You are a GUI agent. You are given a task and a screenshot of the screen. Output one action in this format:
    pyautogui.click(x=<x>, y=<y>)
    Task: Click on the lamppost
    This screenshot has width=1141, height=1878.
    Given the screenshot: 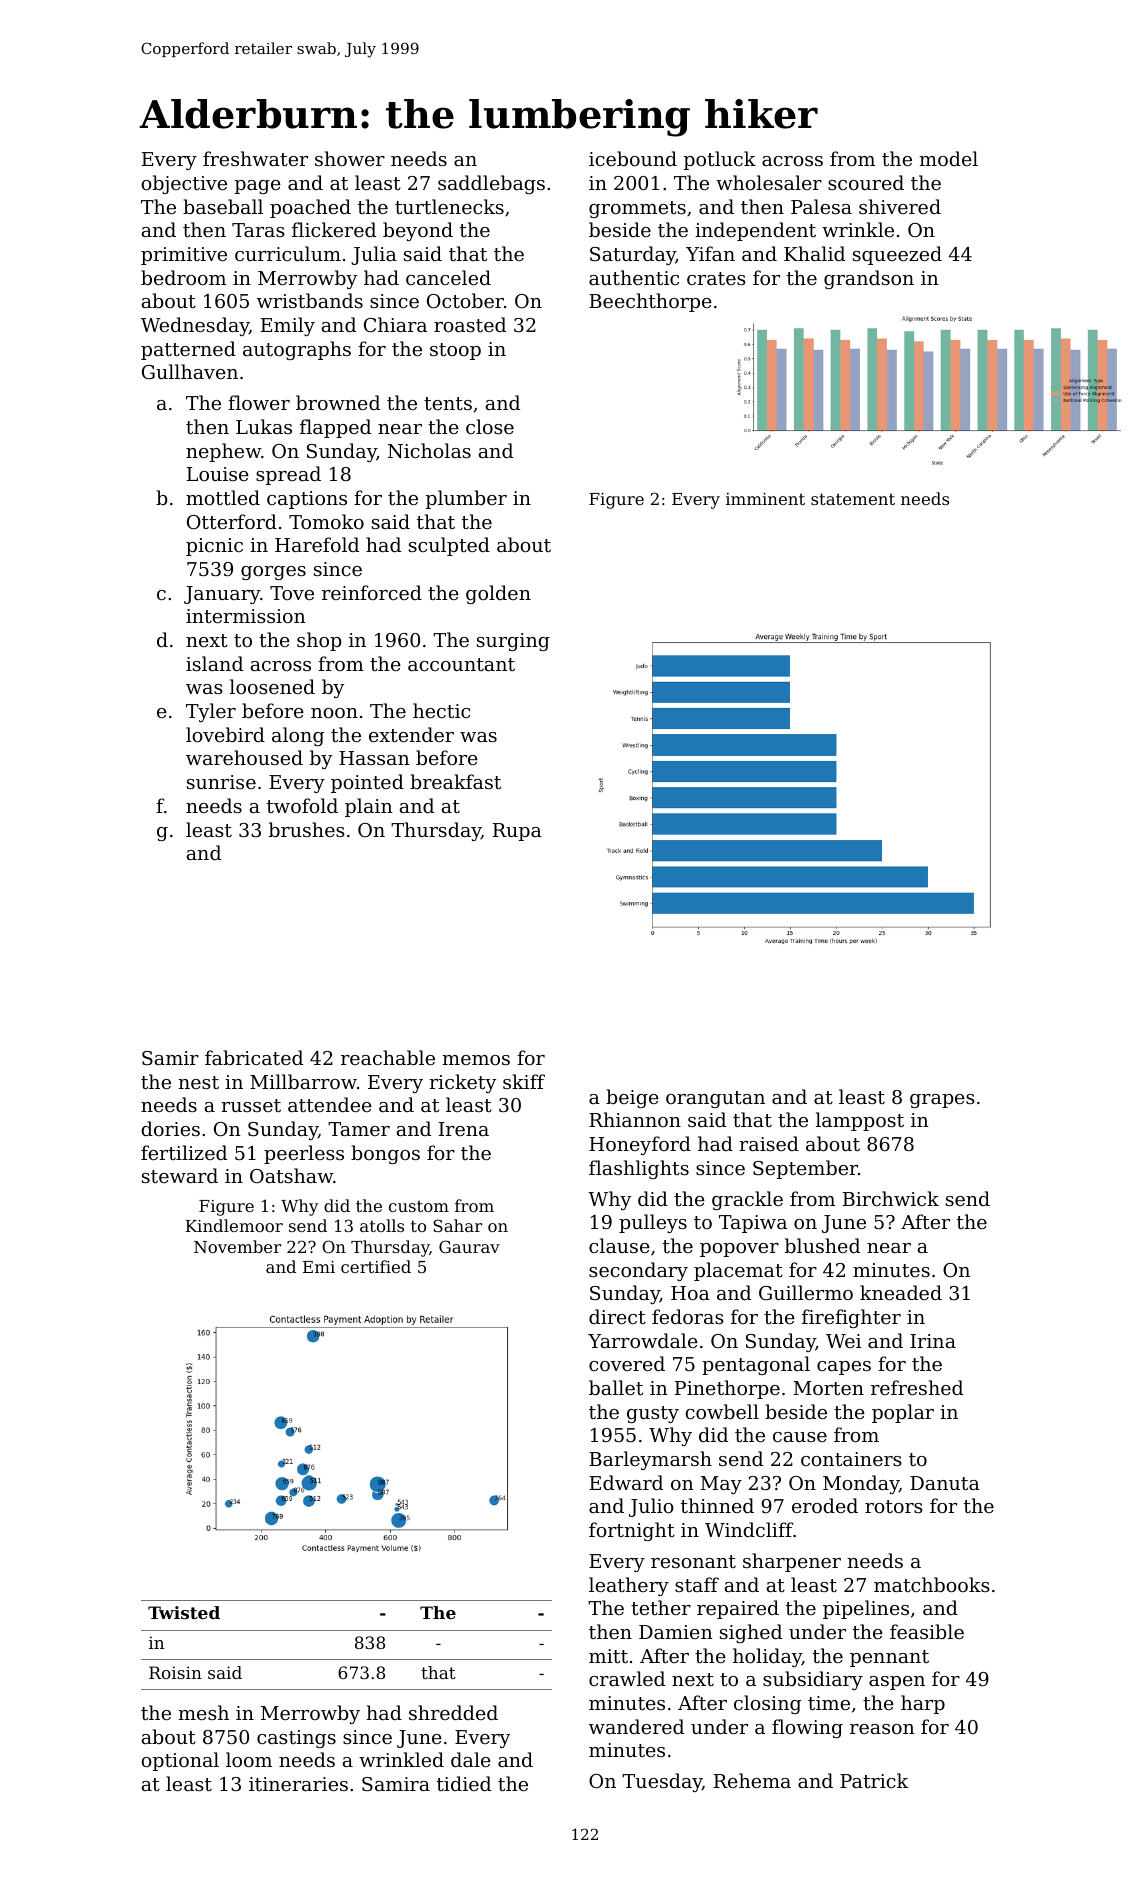 What is the action you would take?
    pyautogui.click(x=860, y=1121)
